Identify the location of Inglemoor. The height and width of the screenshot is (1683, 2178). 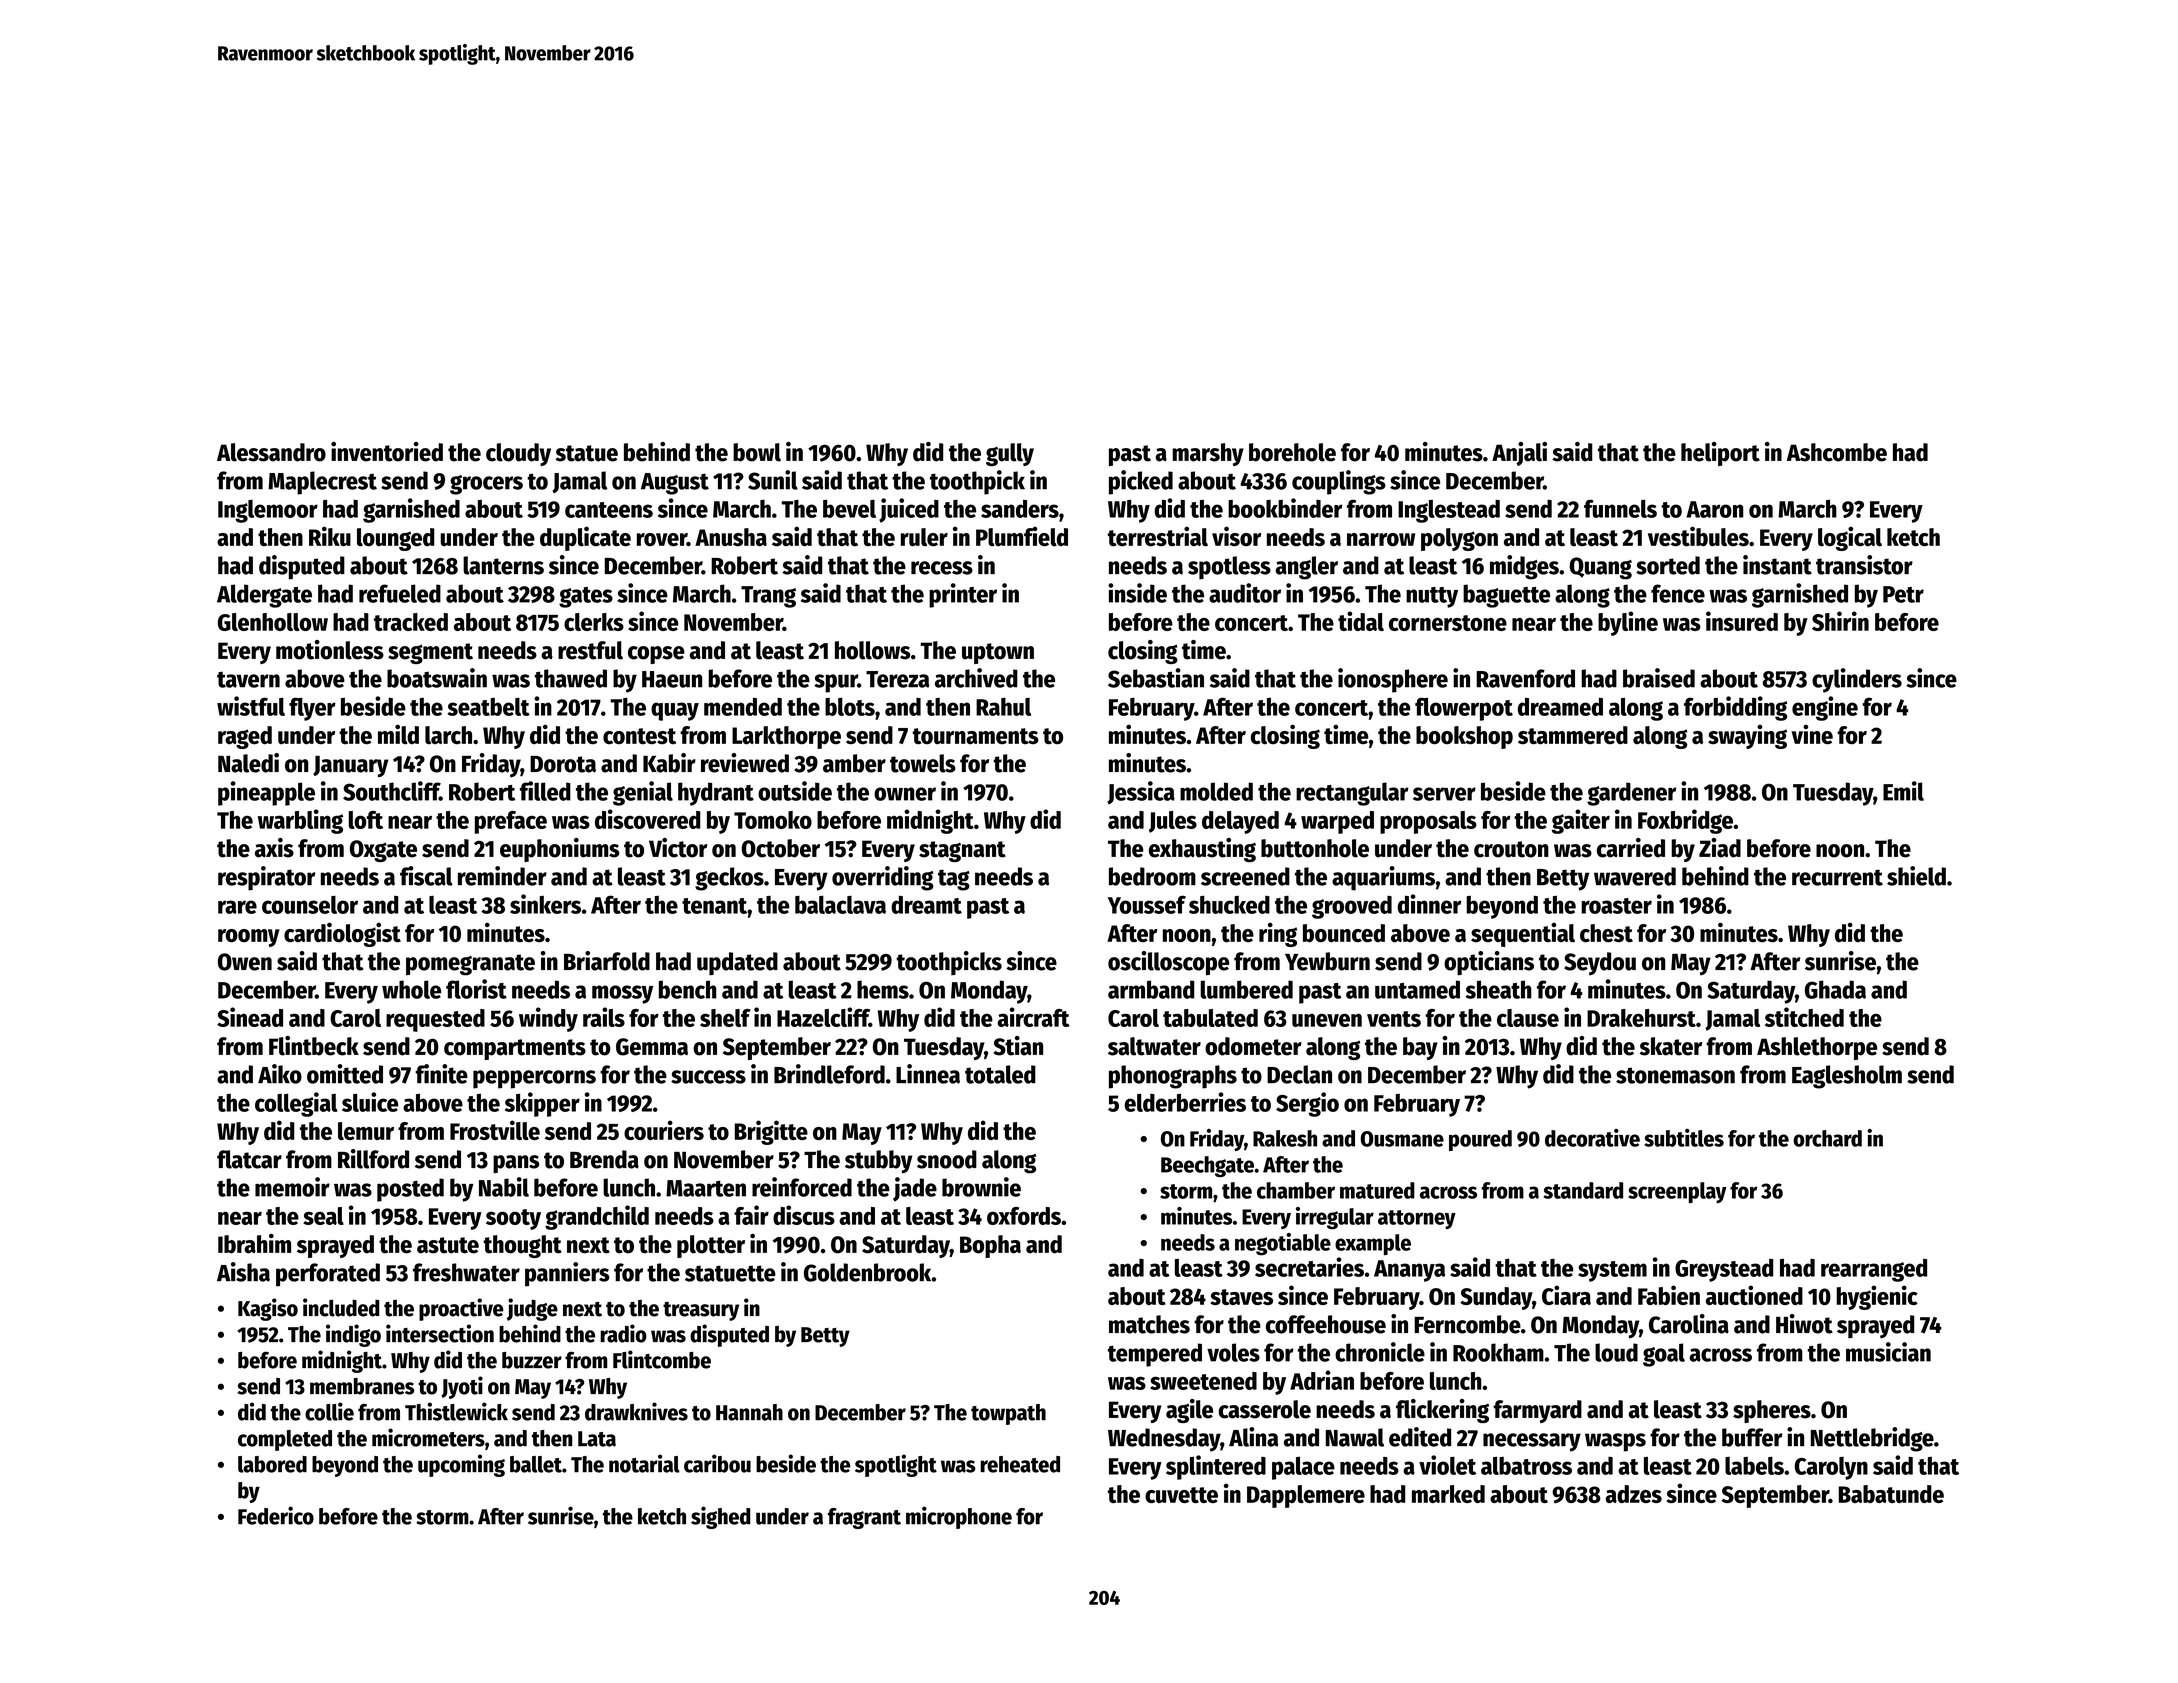
(268, 511).
